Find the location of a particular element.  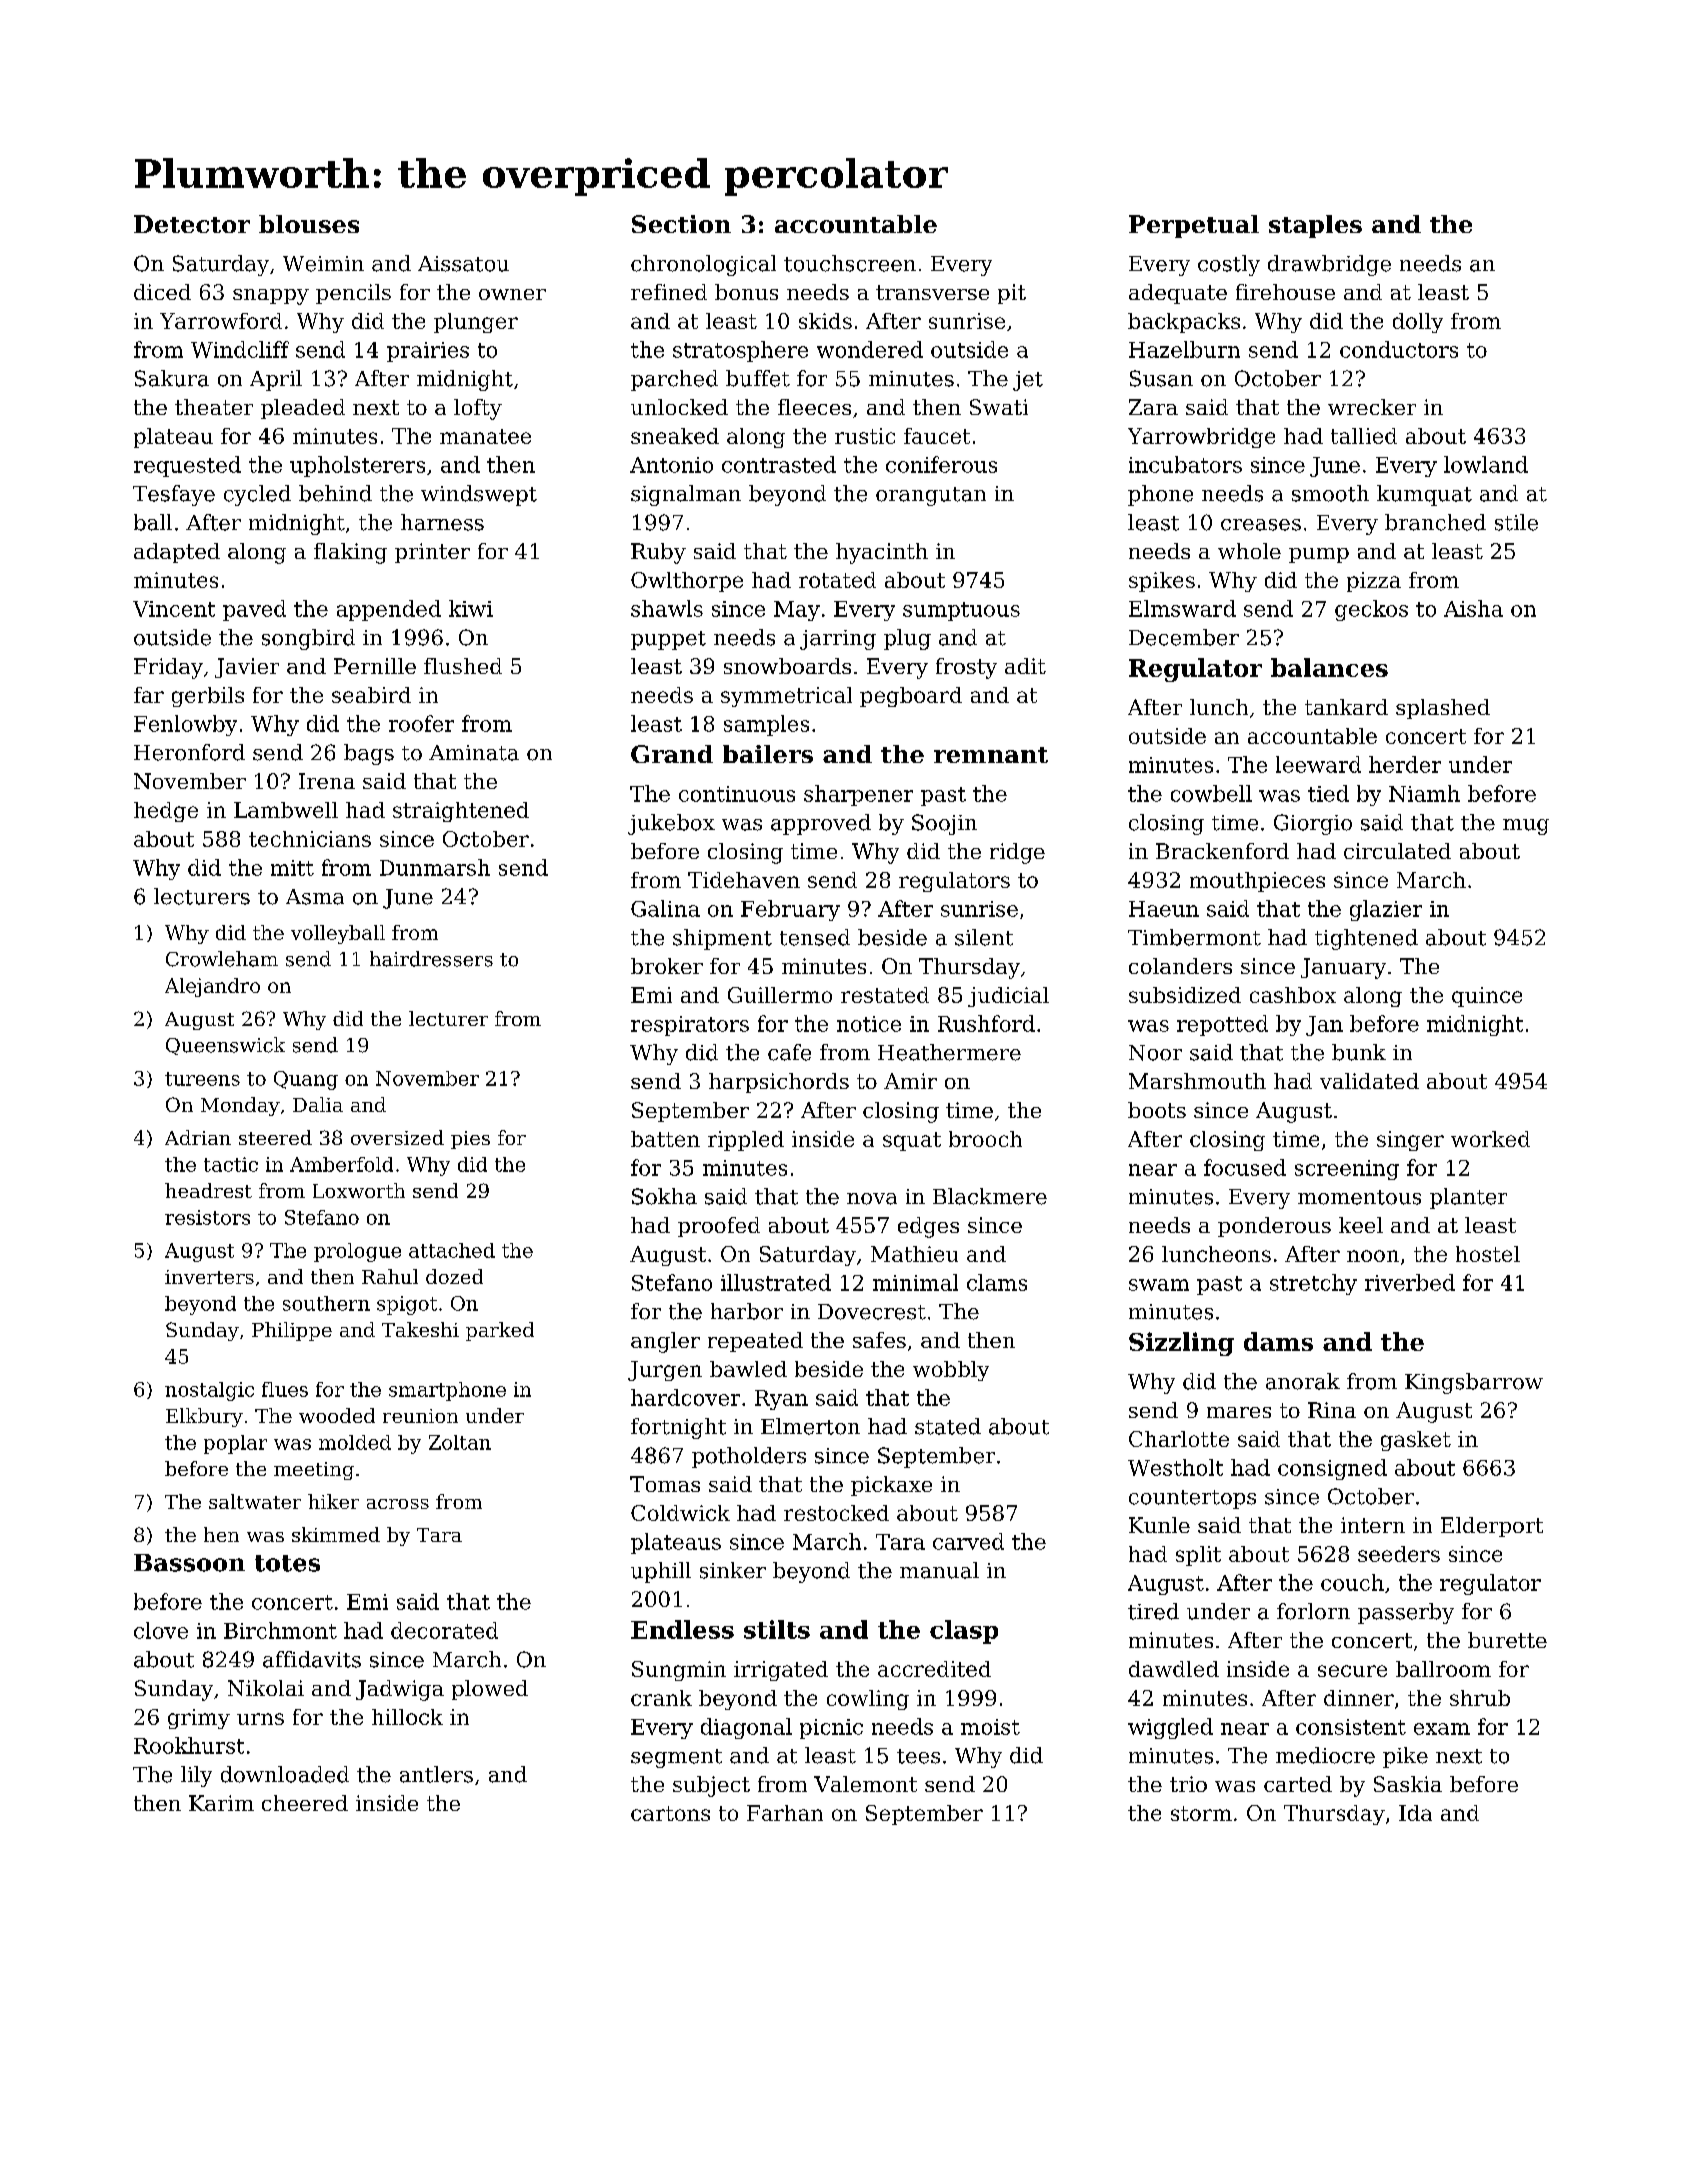

upholsterers is located at coordinates (357, 466).
